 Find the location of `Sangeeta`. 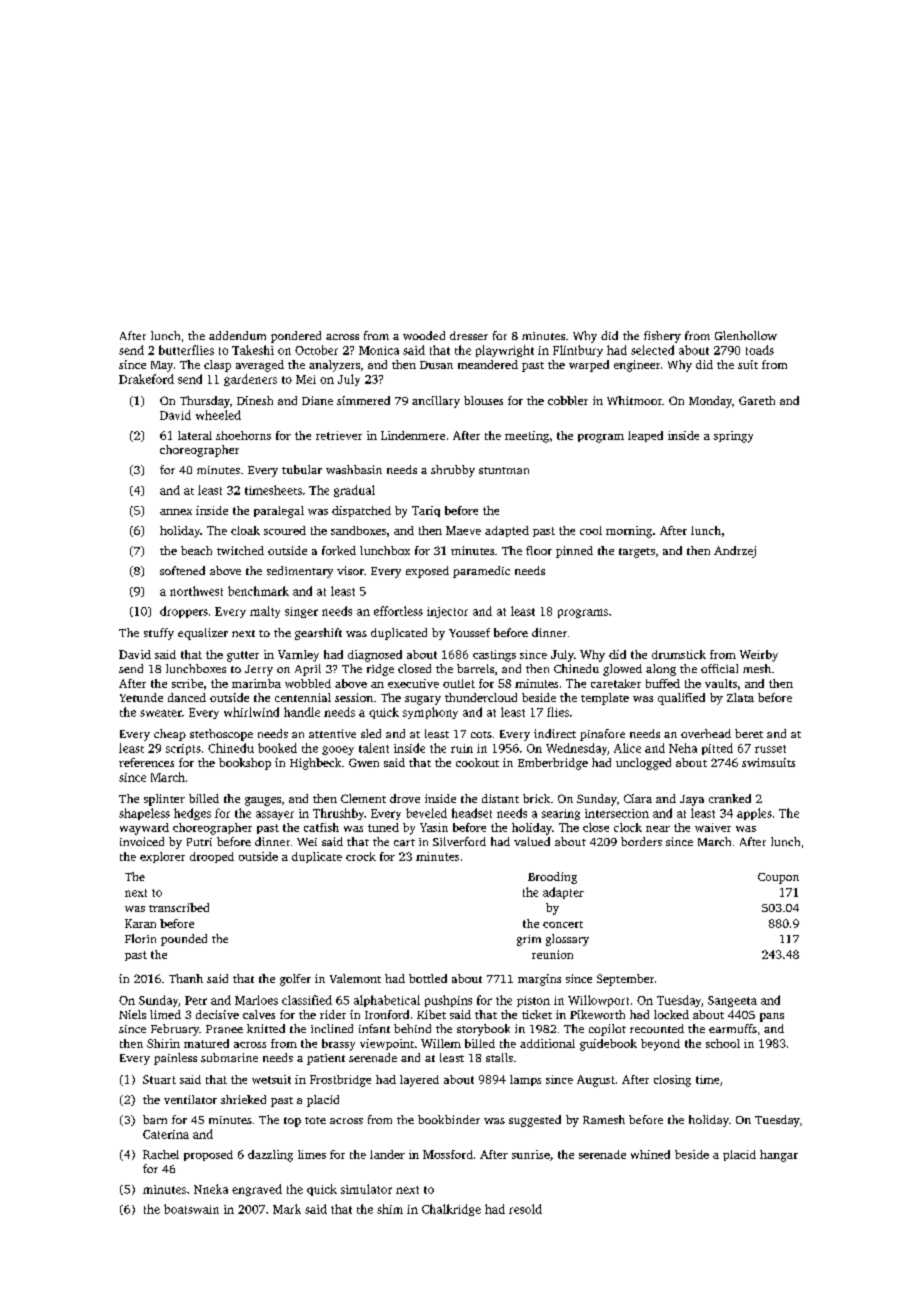

Sangeeta is located at coordinates (732, 1001).
